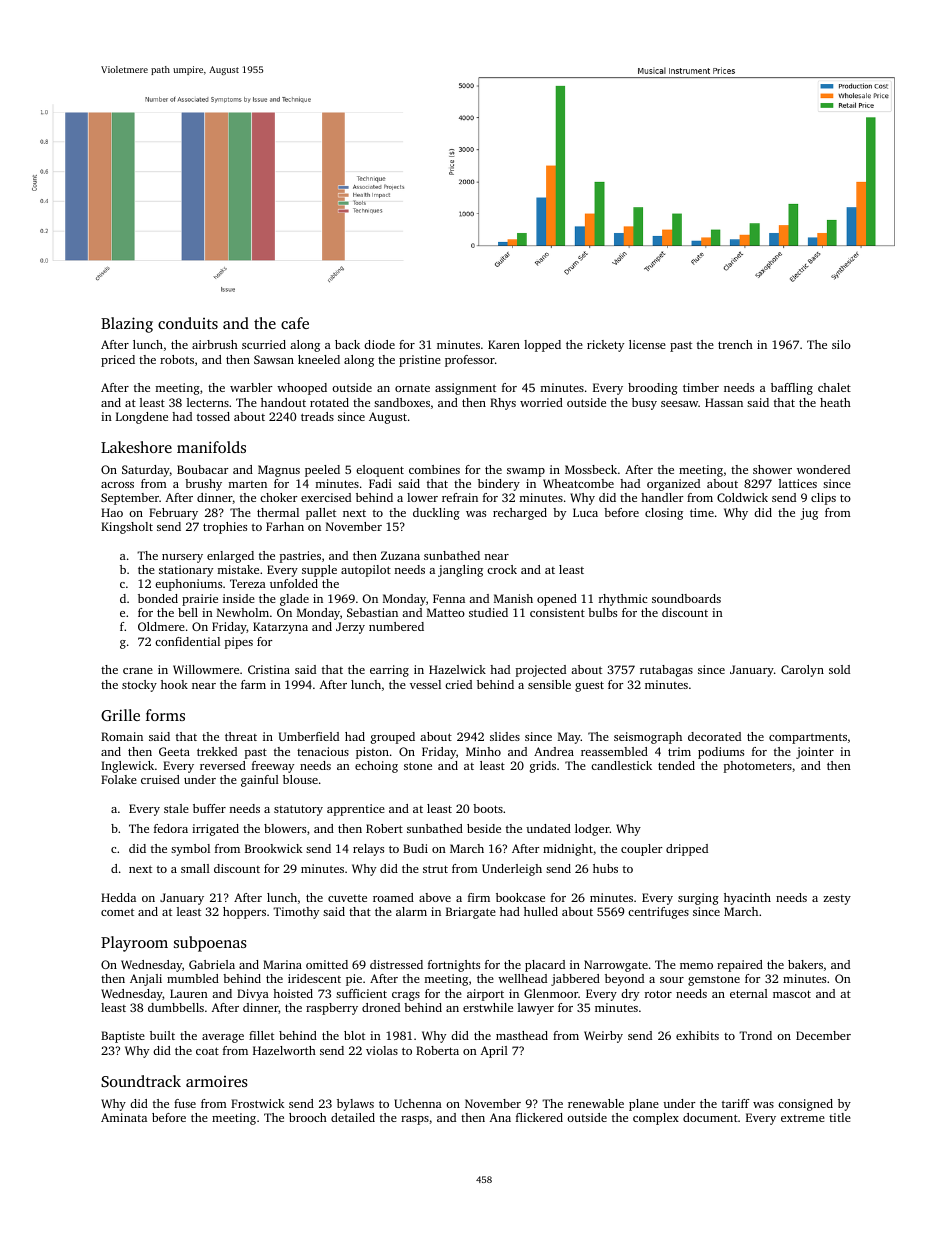  What do you see at coordinates (541, 671) in the document?
I see `projected` at bounding box center [541, 671].
